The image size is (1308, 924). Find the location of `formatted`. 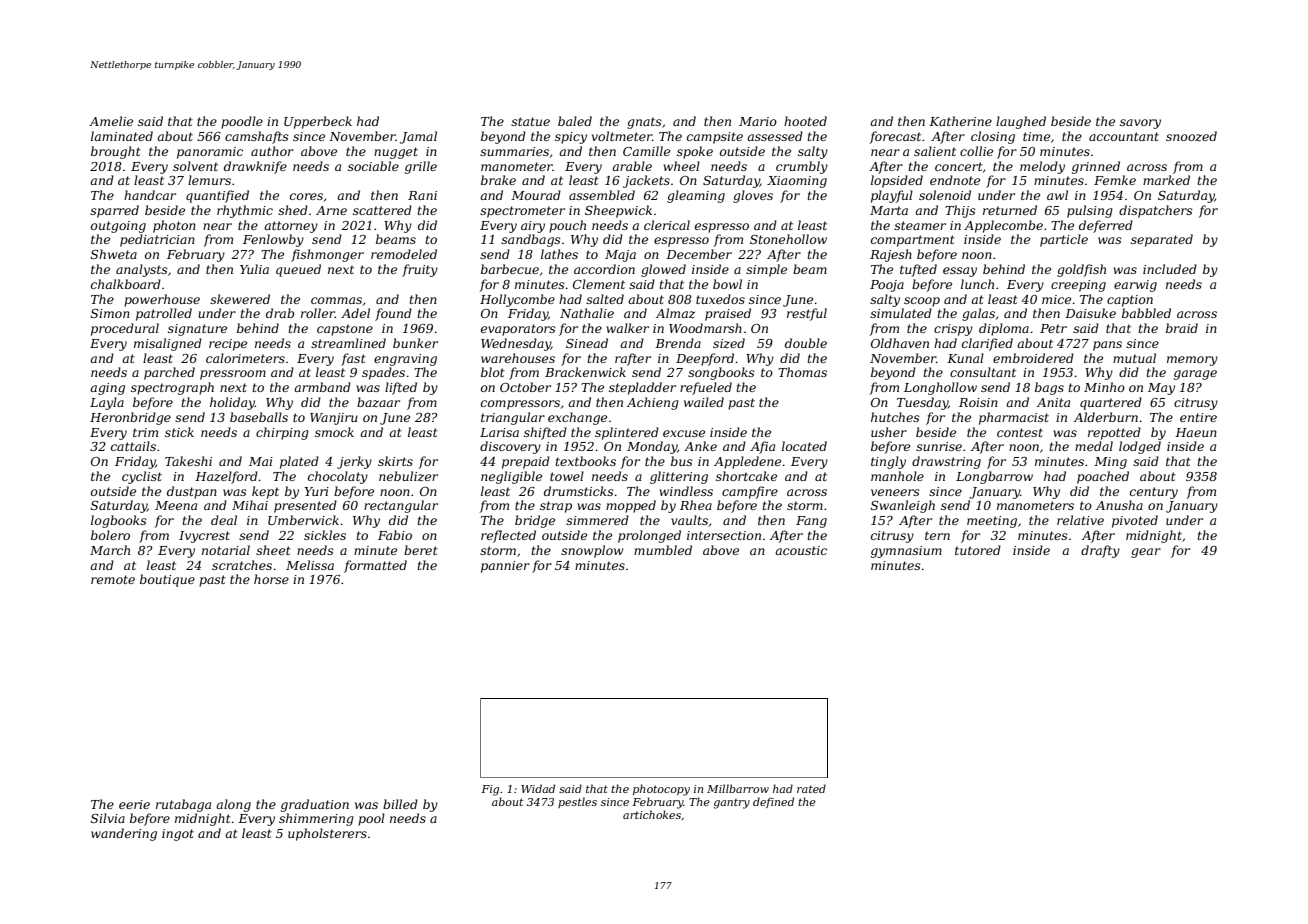

formatted is located at coordinates (375, 566).
